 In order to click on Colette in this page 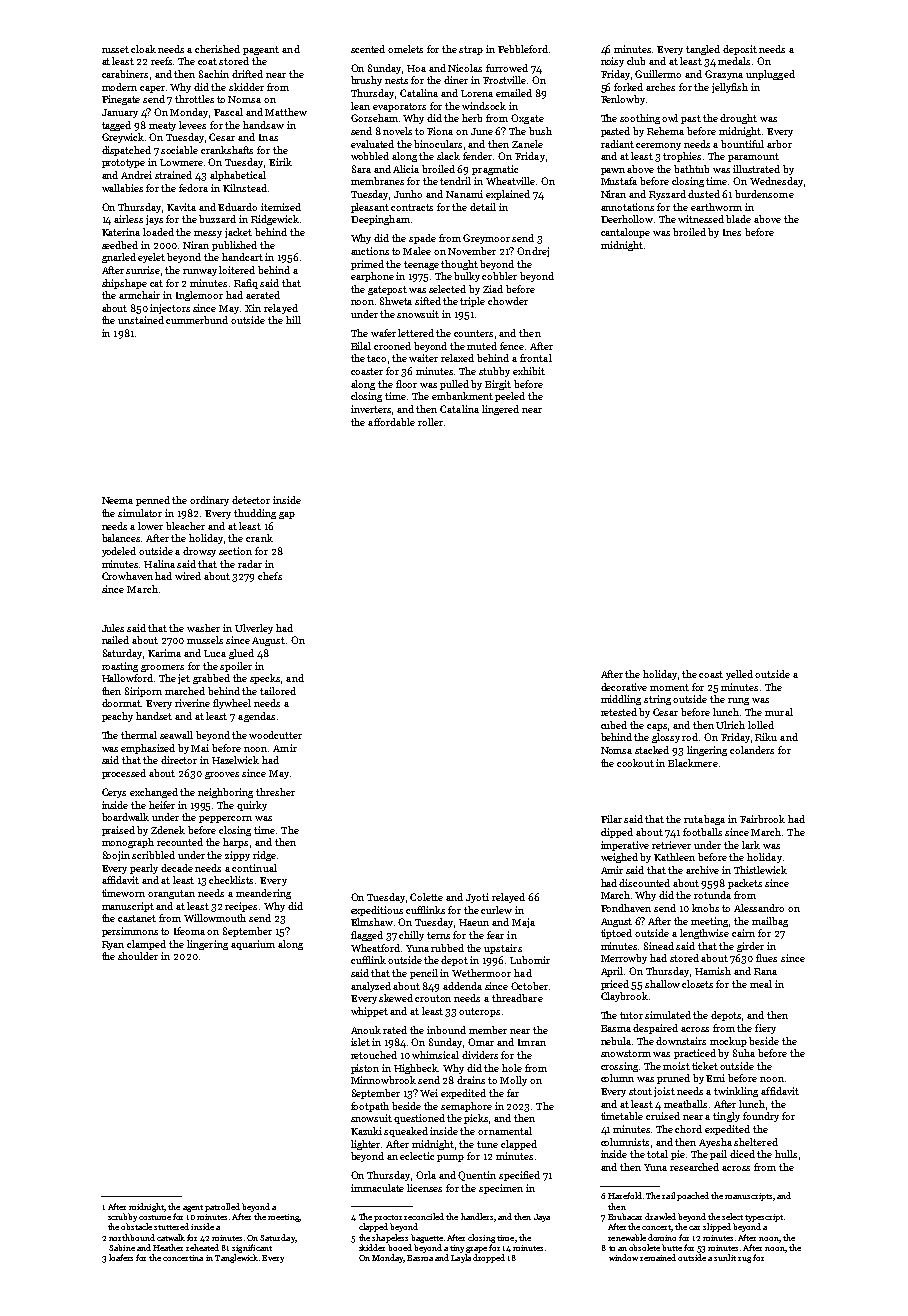, I will do `click(426, 897)`.
